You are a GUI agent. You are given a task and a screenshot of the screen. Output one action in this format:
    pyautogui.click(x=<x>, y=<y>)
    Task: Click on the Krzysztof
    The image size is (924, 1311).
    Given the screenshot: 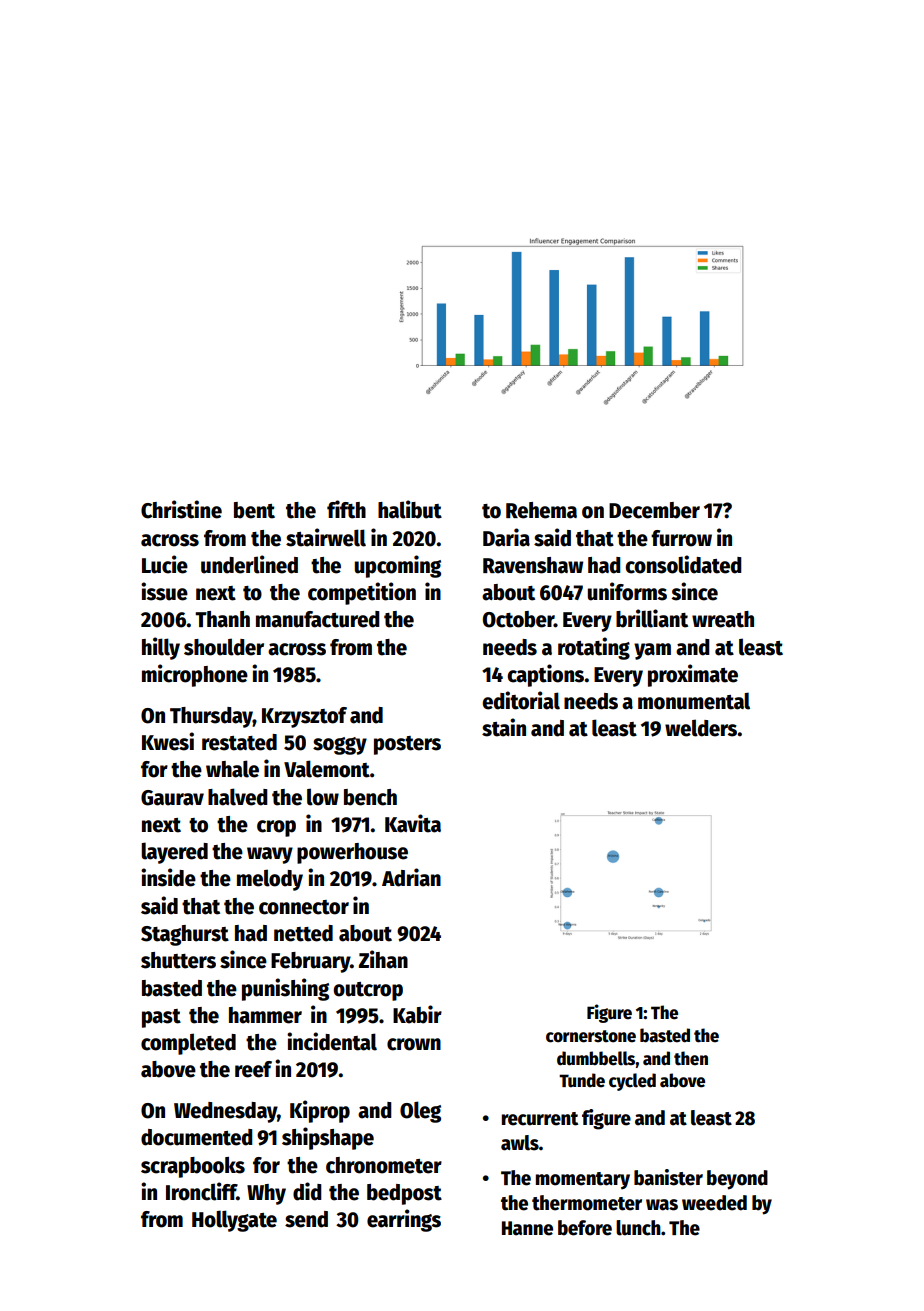 What is the action you would take?
    pyautogui.click(x=304, y=717)
